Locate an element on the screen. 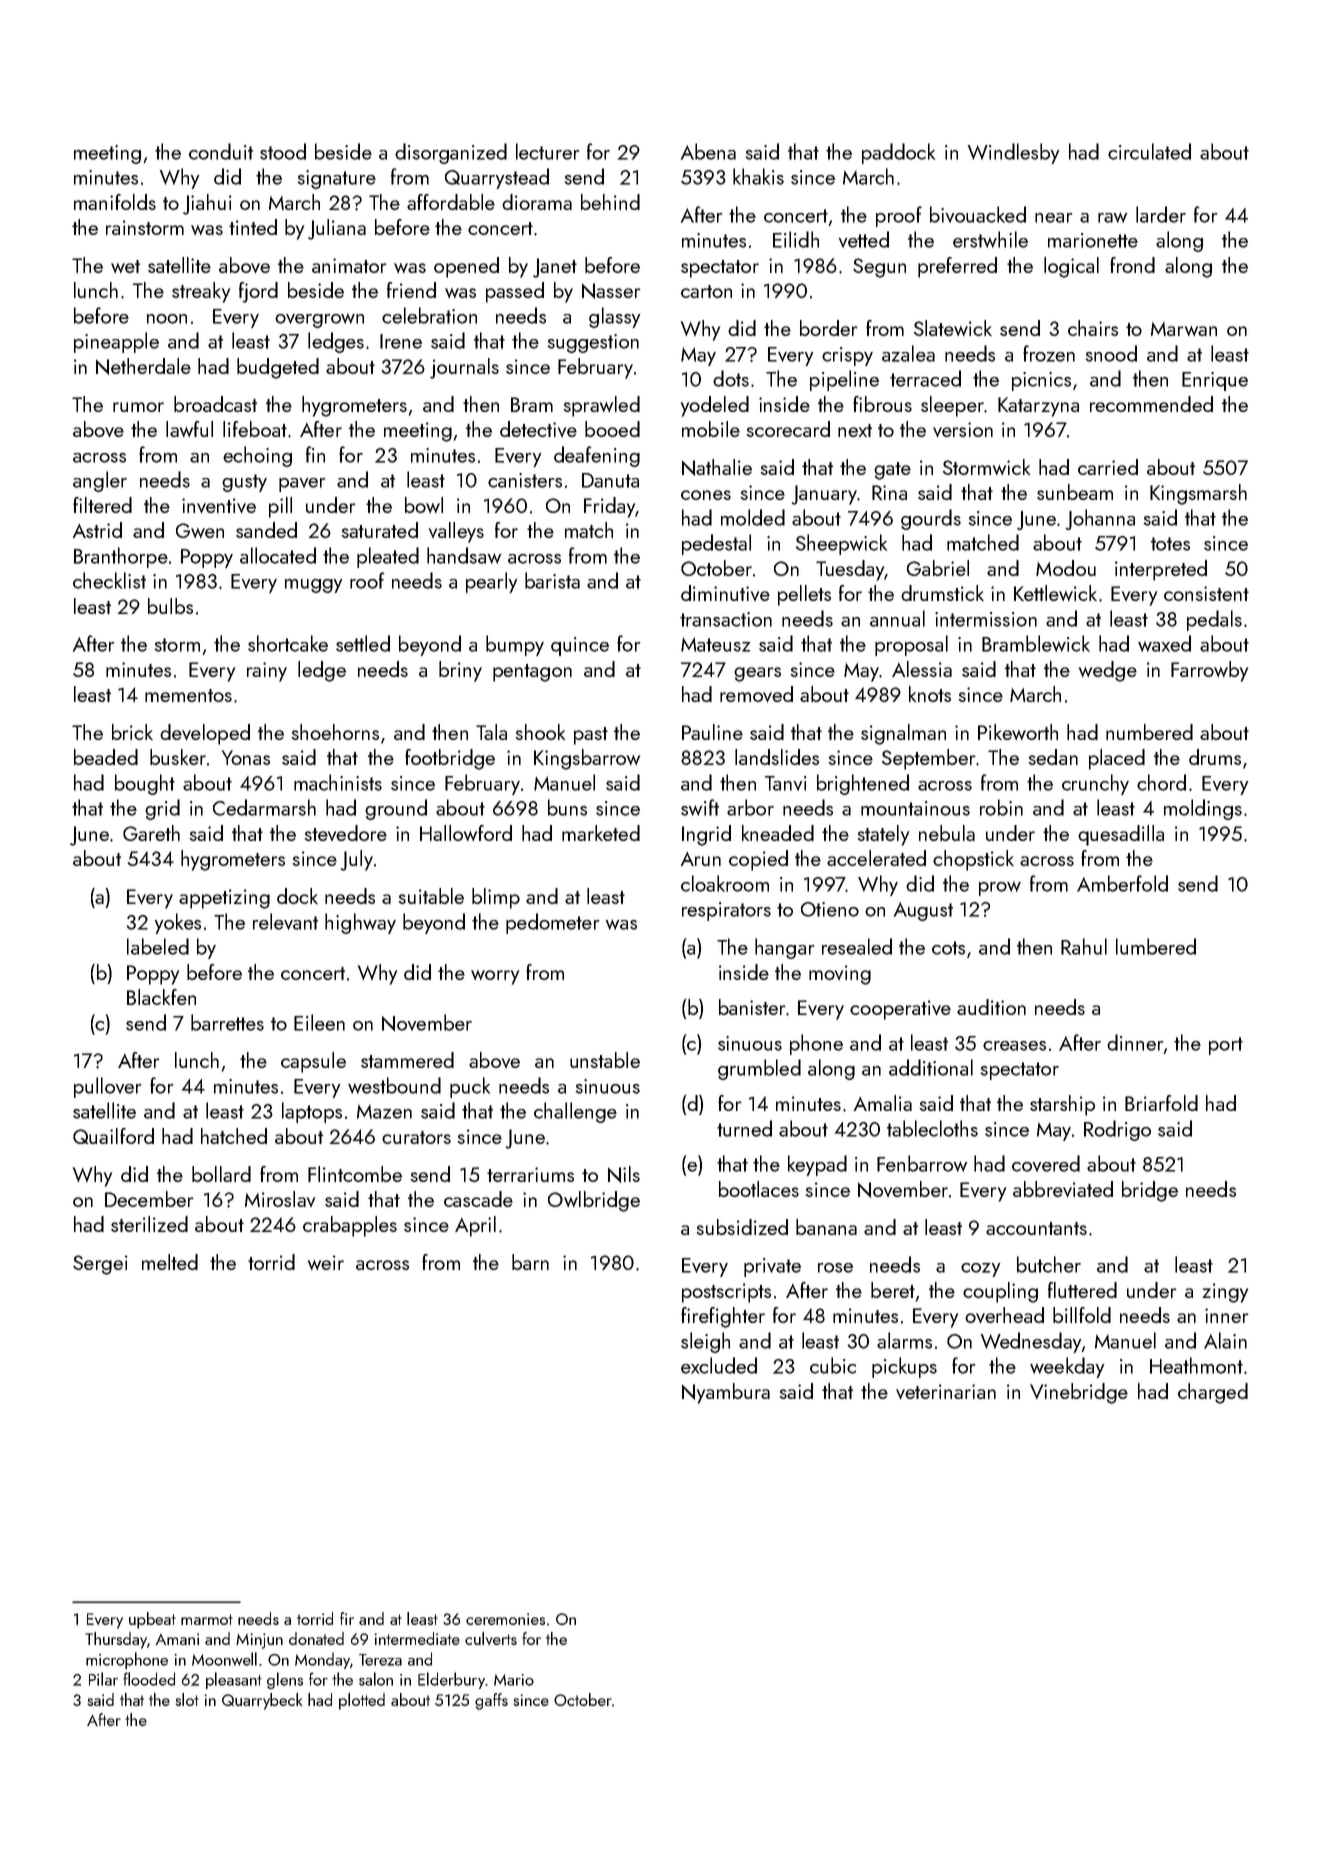 This screenshot has height=1868, width=1321. gaffs is located at coordinates (491, 1701).
